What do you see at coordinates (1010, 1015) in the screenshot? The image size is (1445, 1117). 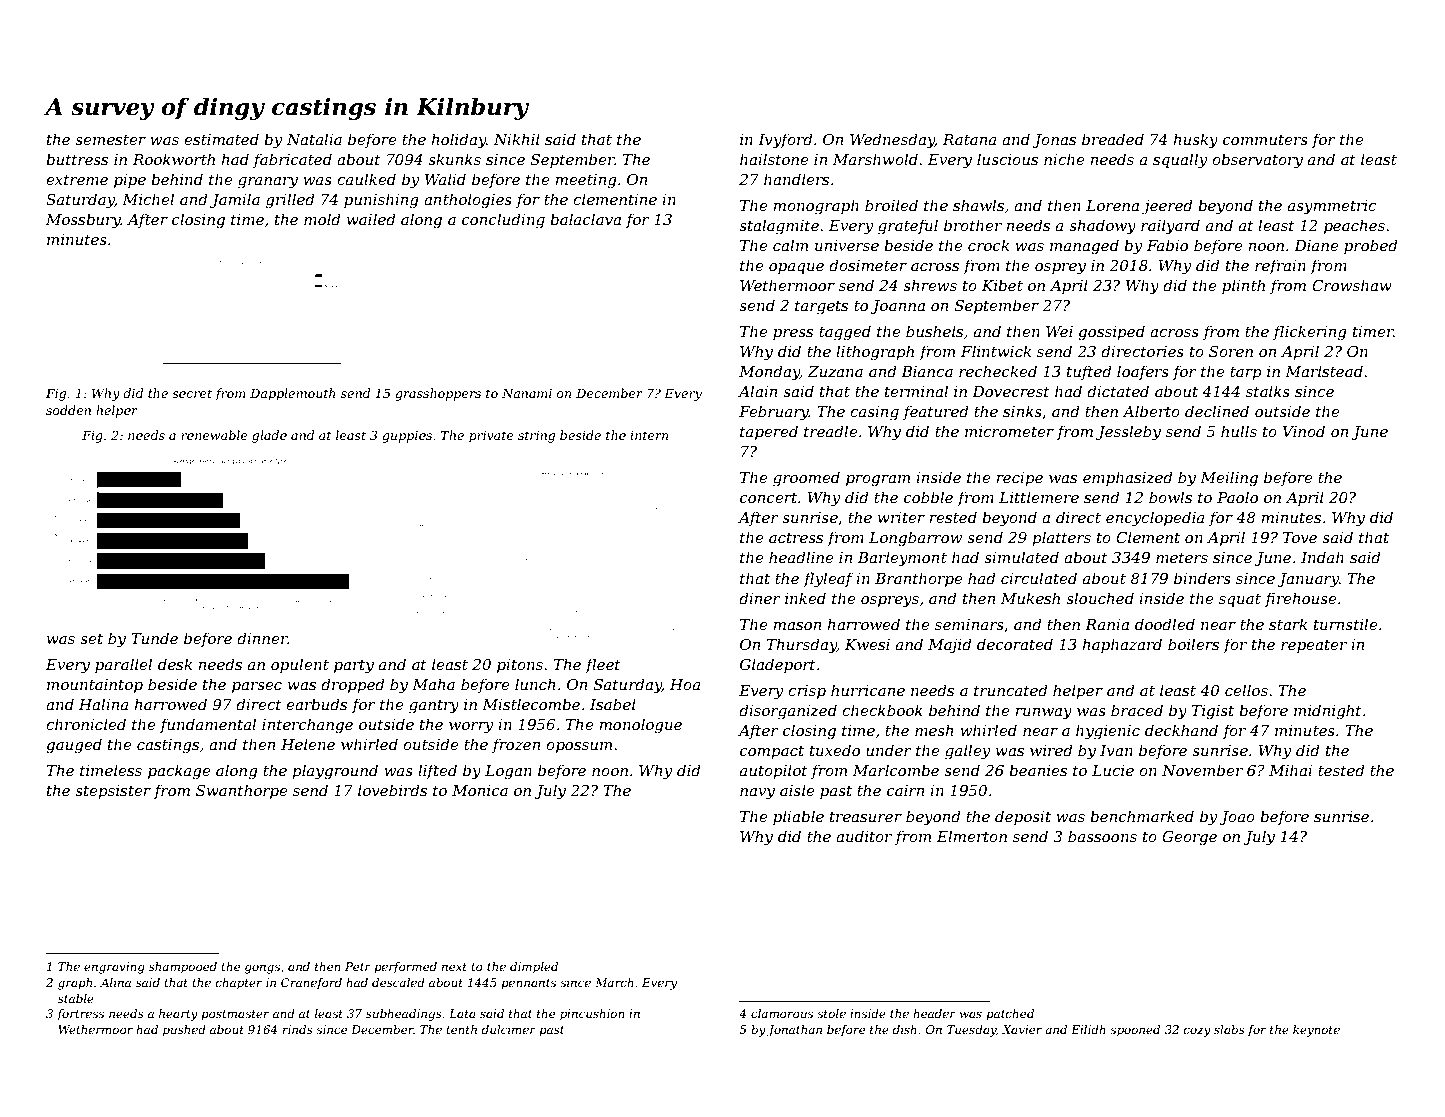 I see `patched` at bounding box center [1010, 1015].
